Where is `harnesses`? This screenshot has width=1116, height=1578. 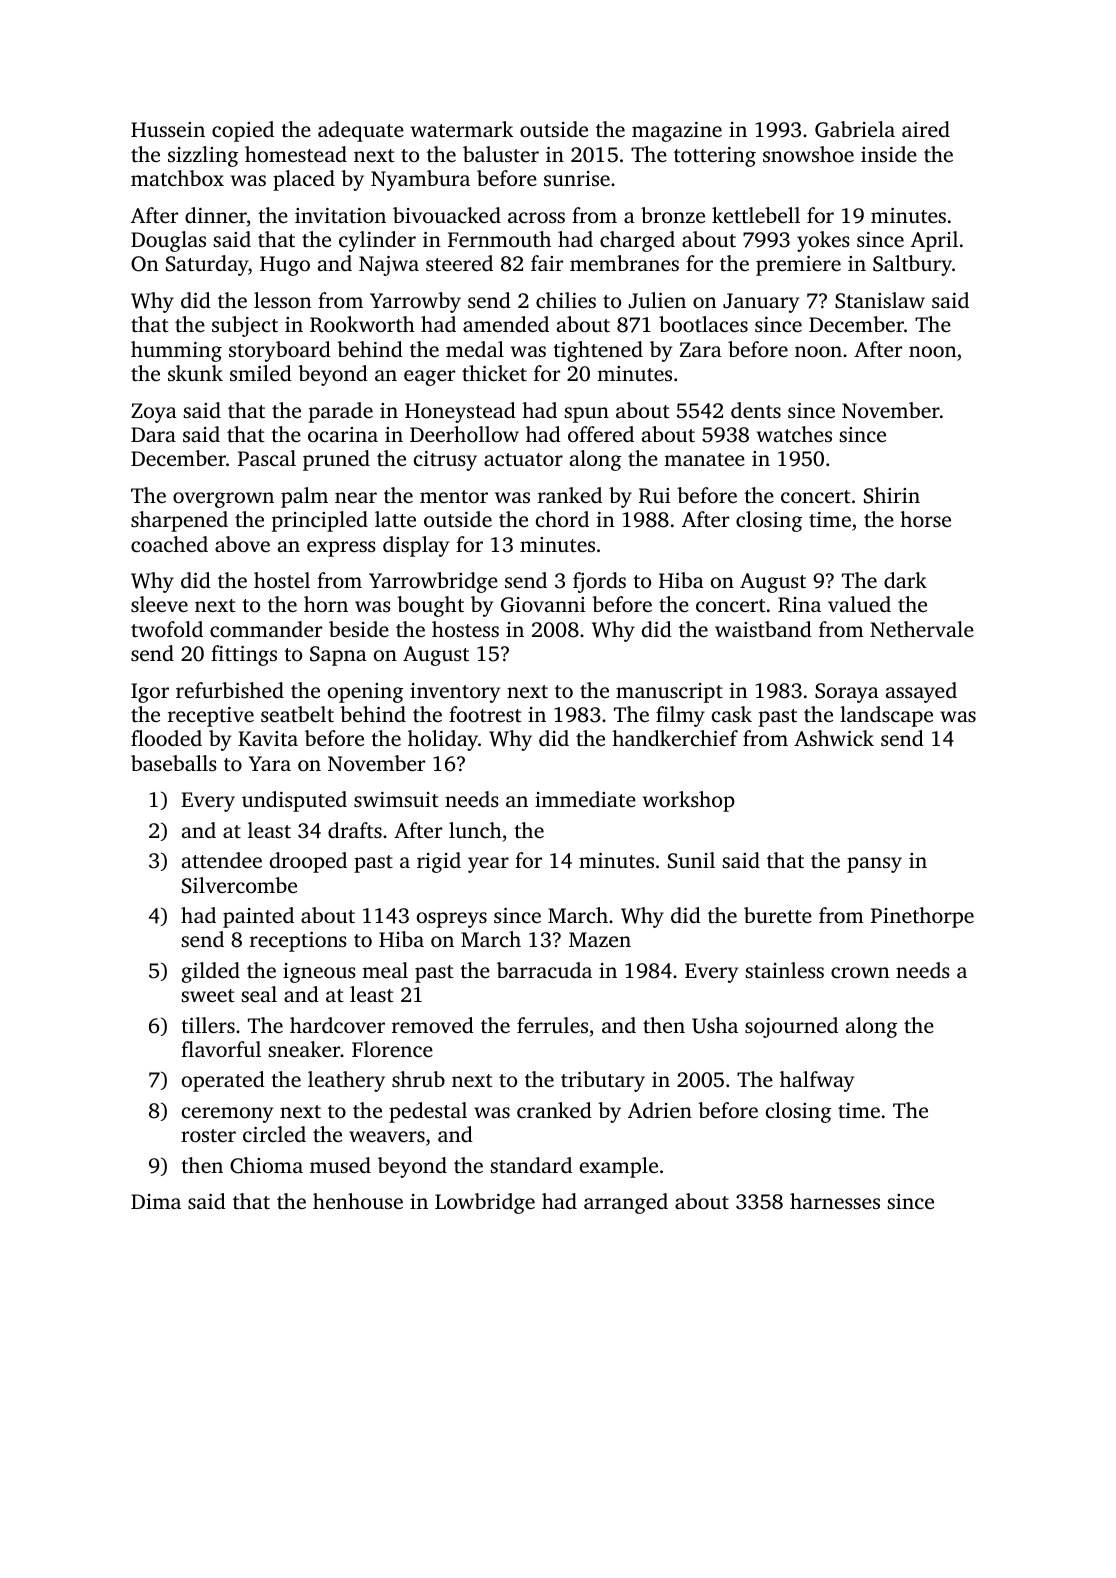
harnesses is located at coordinates (835, 1201).
